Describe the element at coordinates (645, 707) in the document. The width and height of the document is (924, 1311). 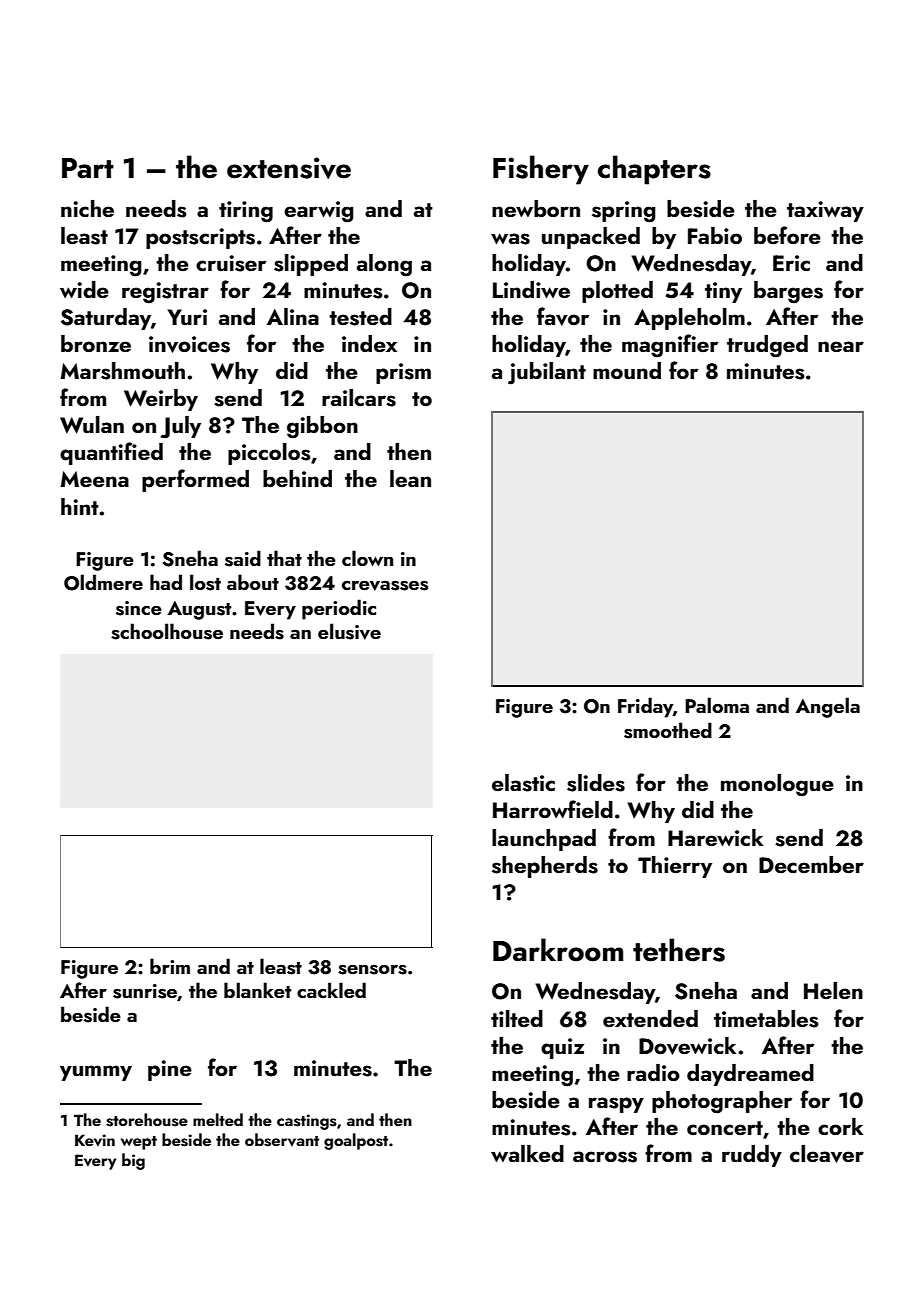
I see `Friday` at that location.
